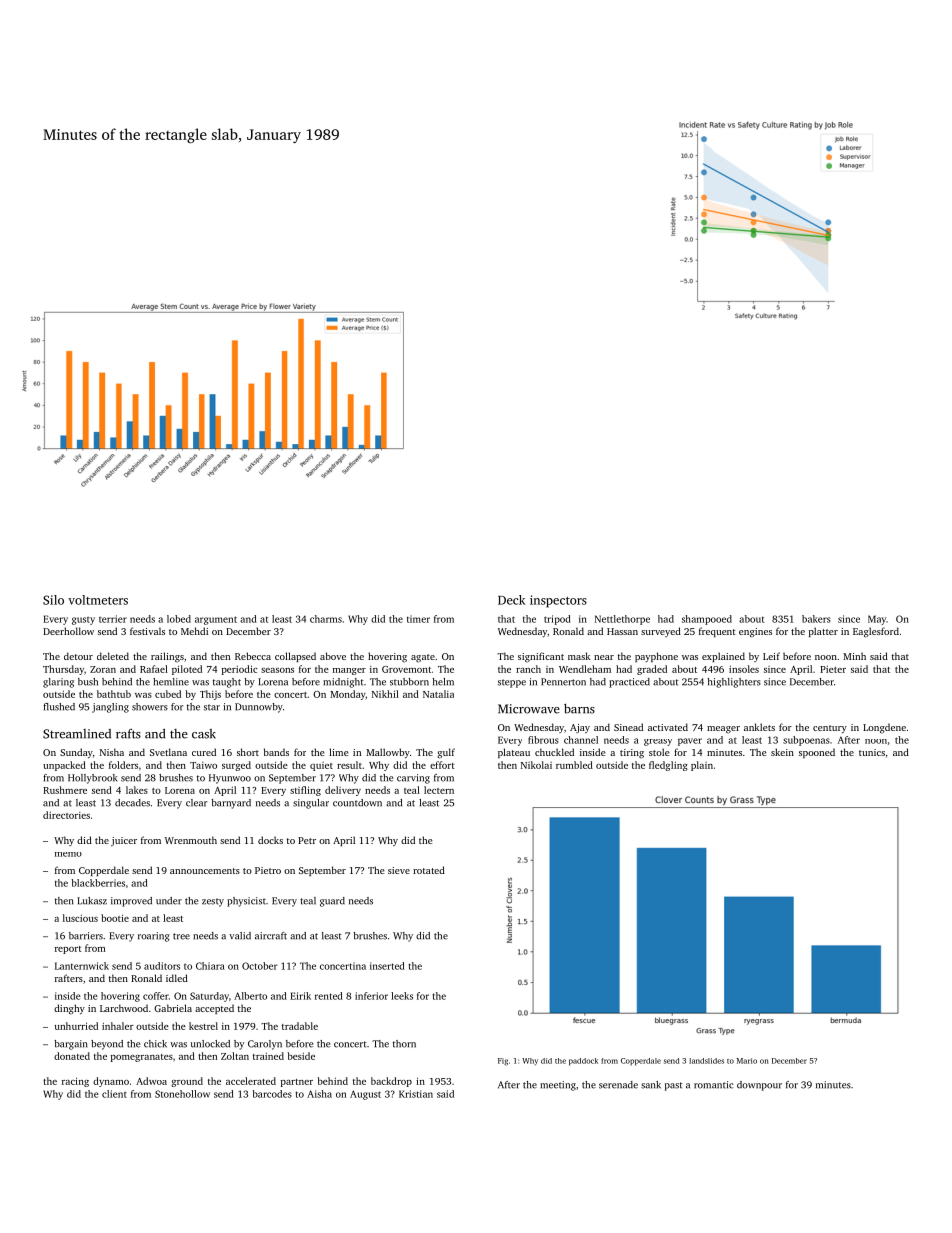  I want to click on Aisha, so click(319, 1094).
